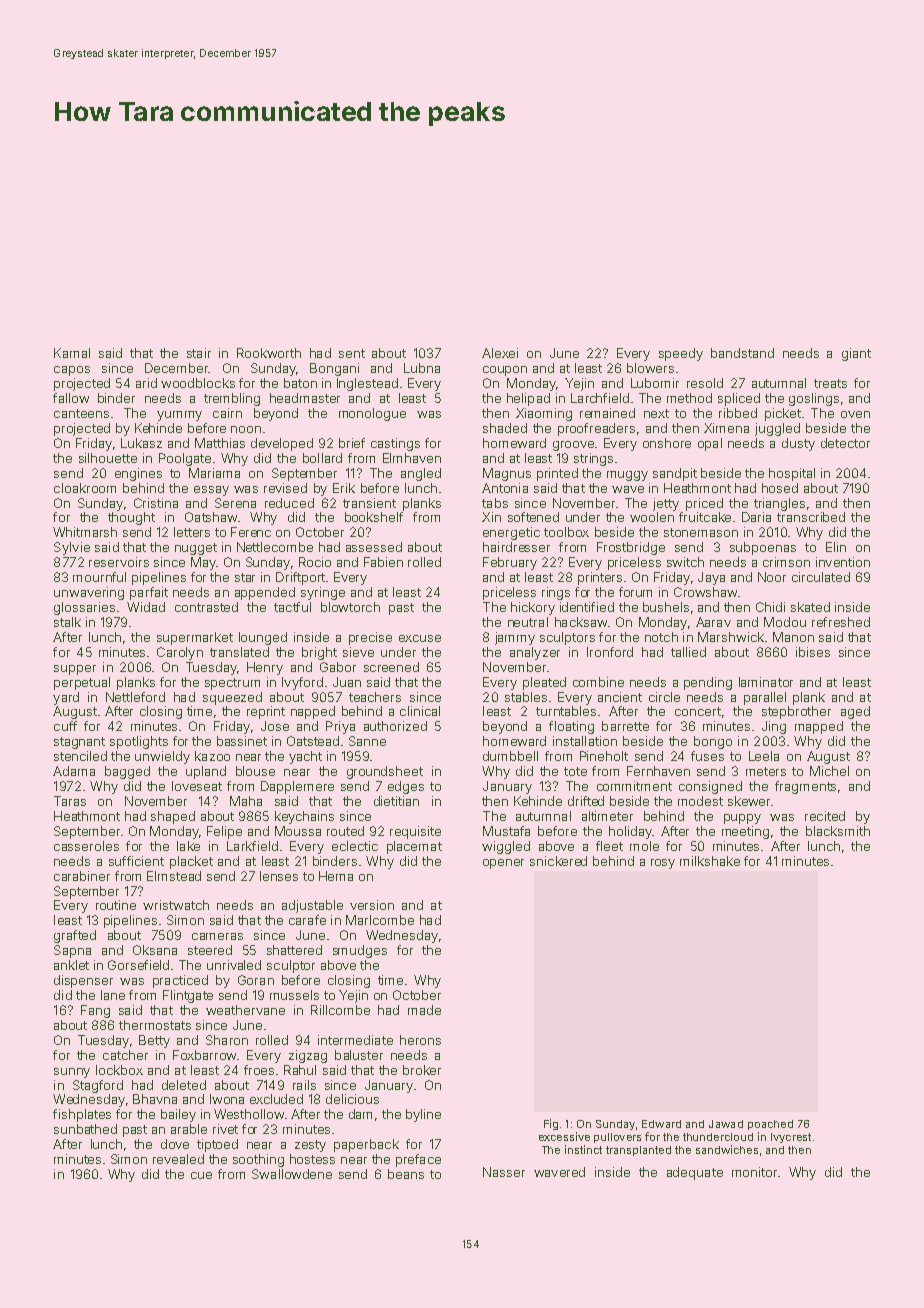 The height and width of the image is (1308, 924). Describe the element at coordinates (67, 622) in the image. I see `stalk` at that location.
